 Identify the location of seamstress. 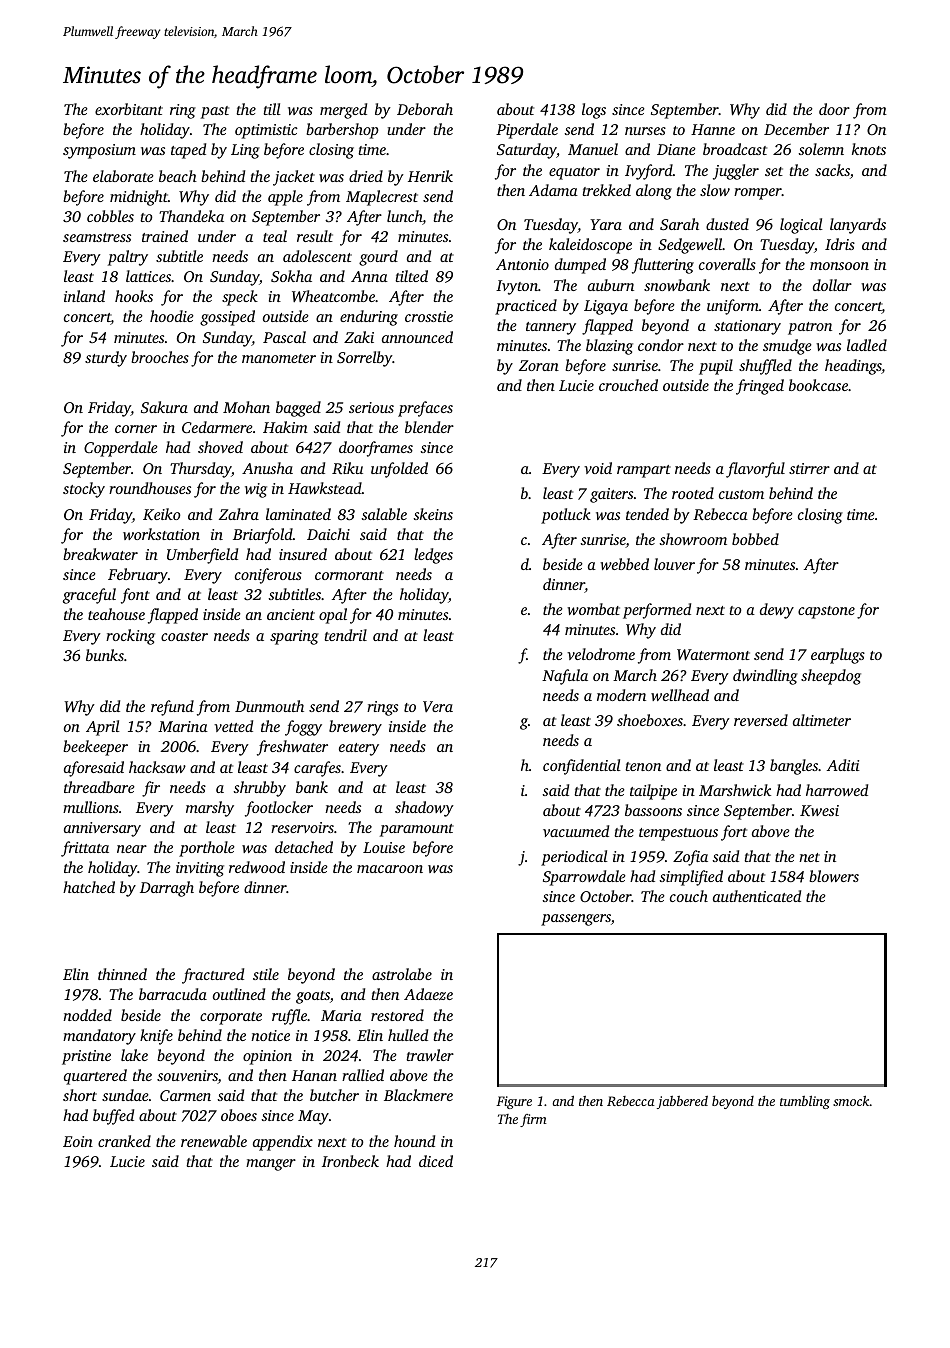
(97, 237).
